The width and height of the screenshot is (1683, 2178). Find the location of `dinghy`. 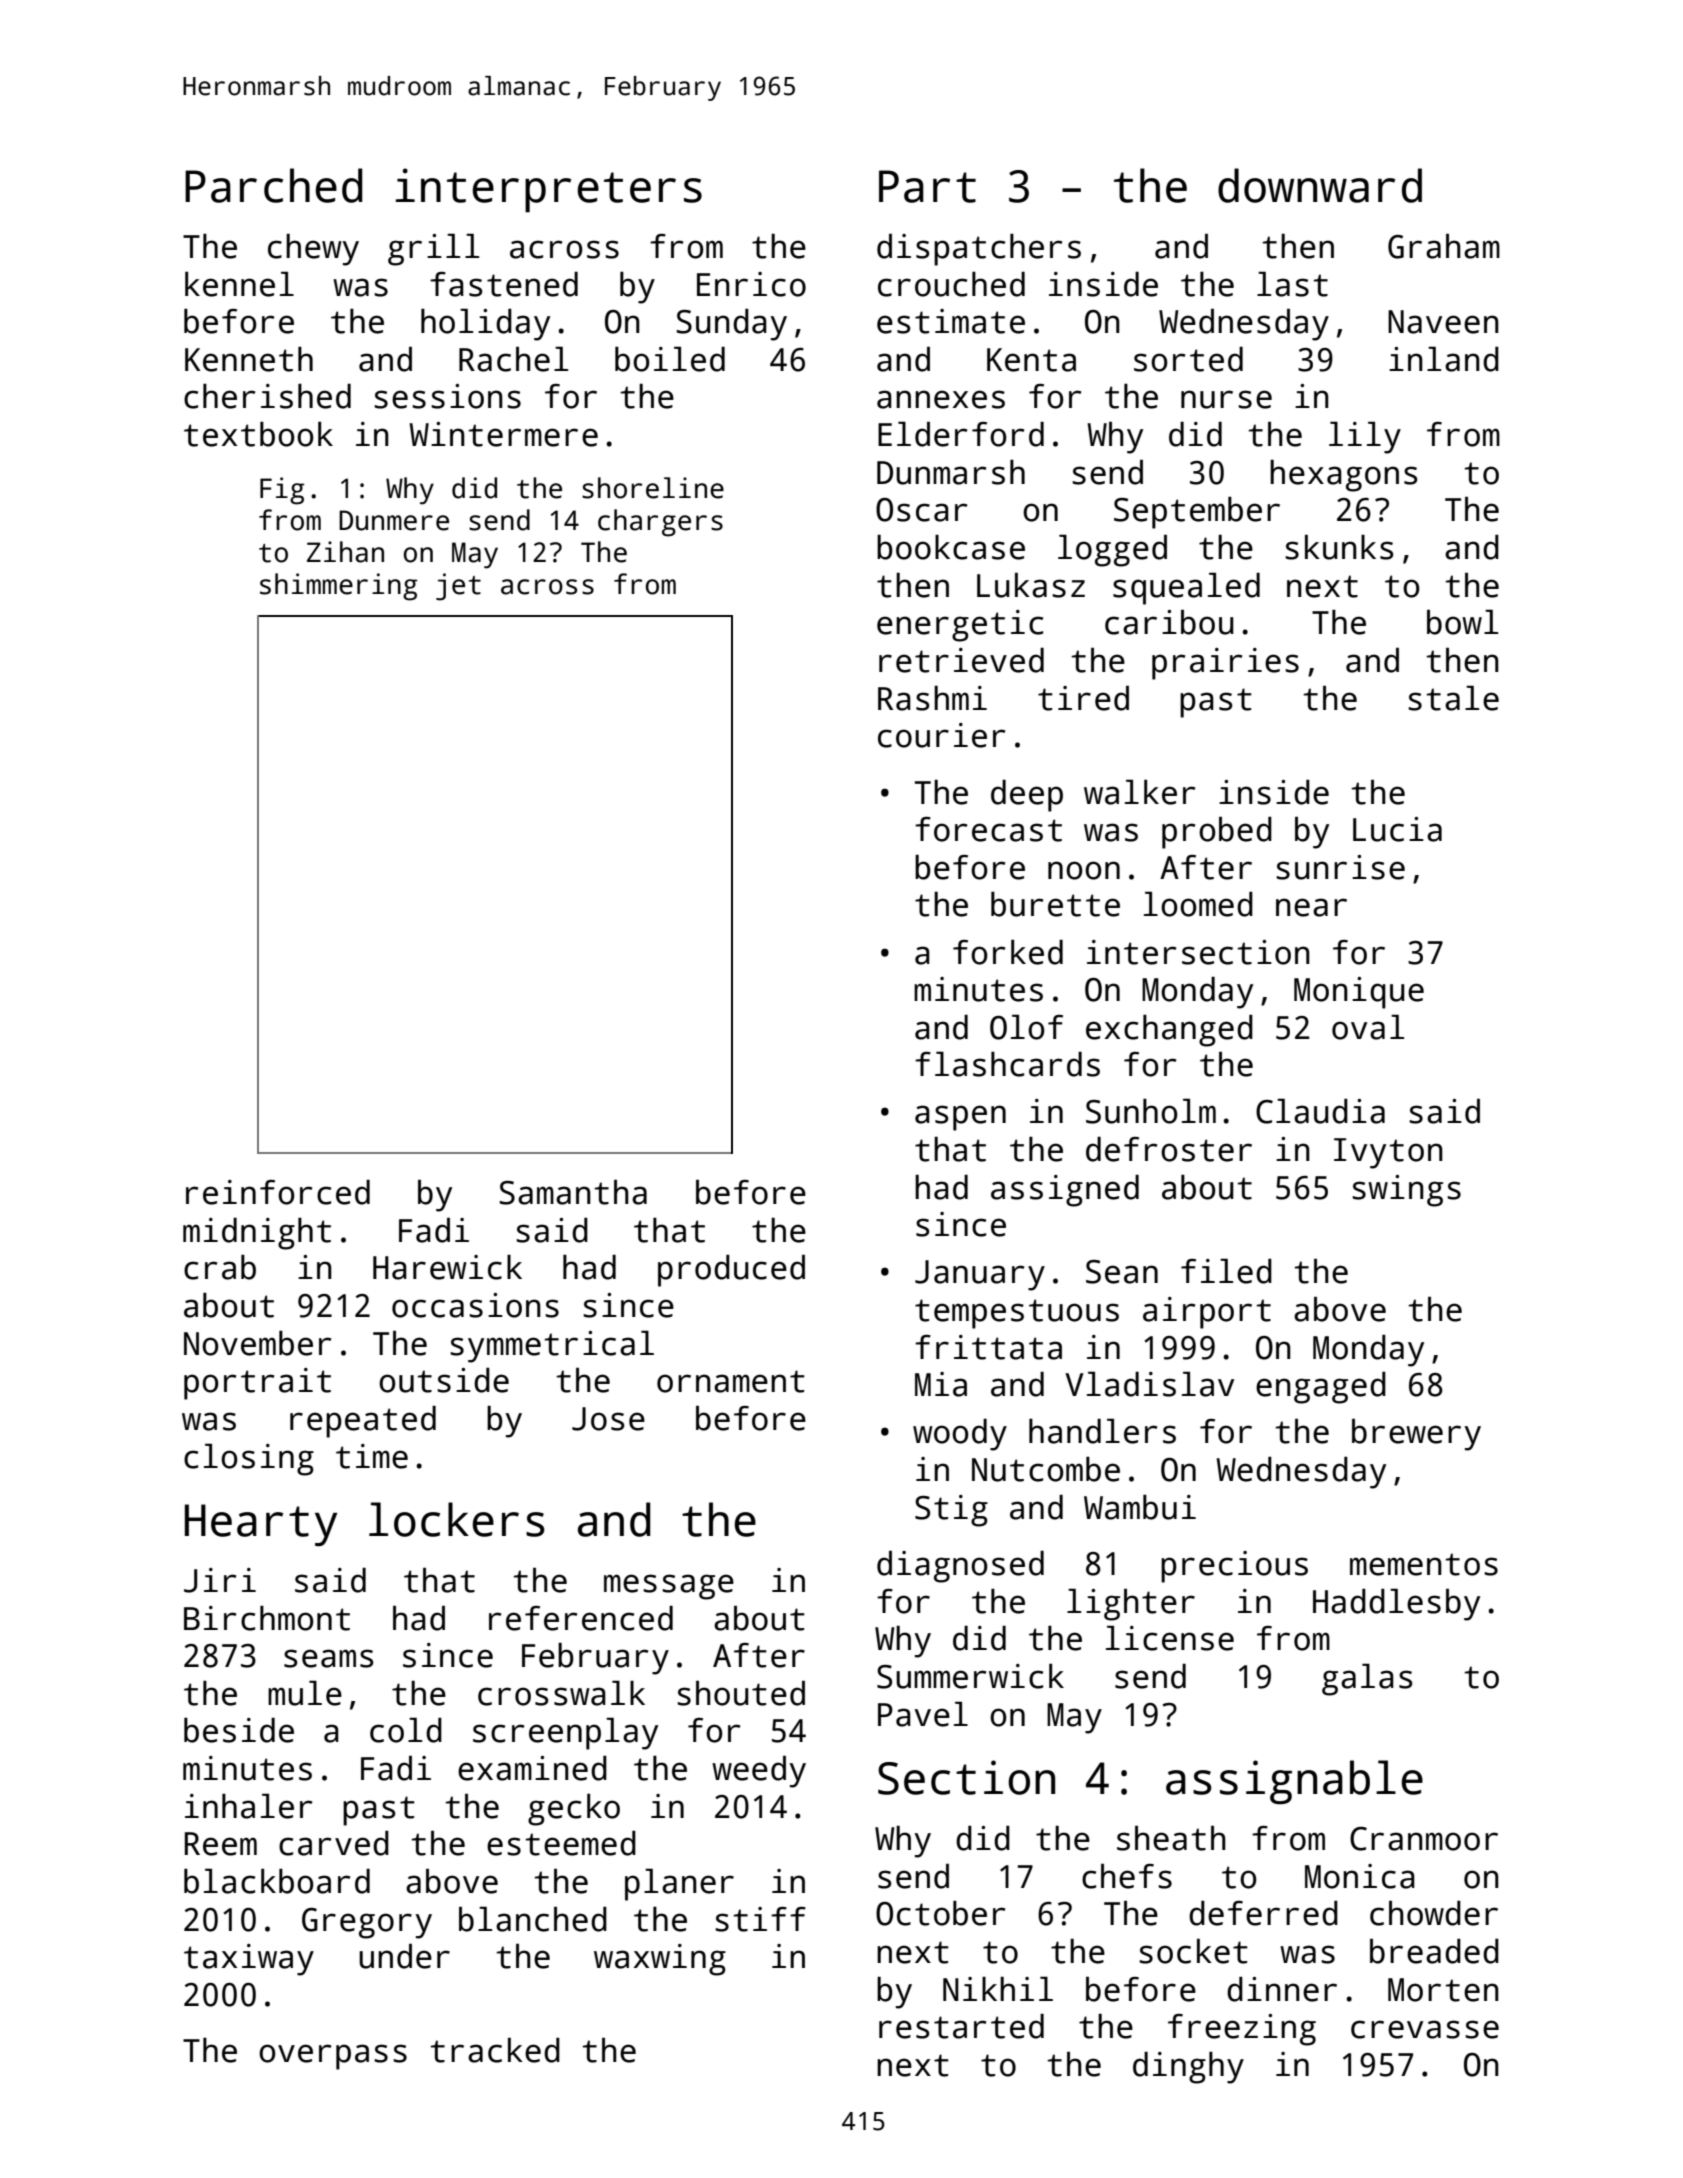

dinghy is located at coordinates (1188, 2068).
